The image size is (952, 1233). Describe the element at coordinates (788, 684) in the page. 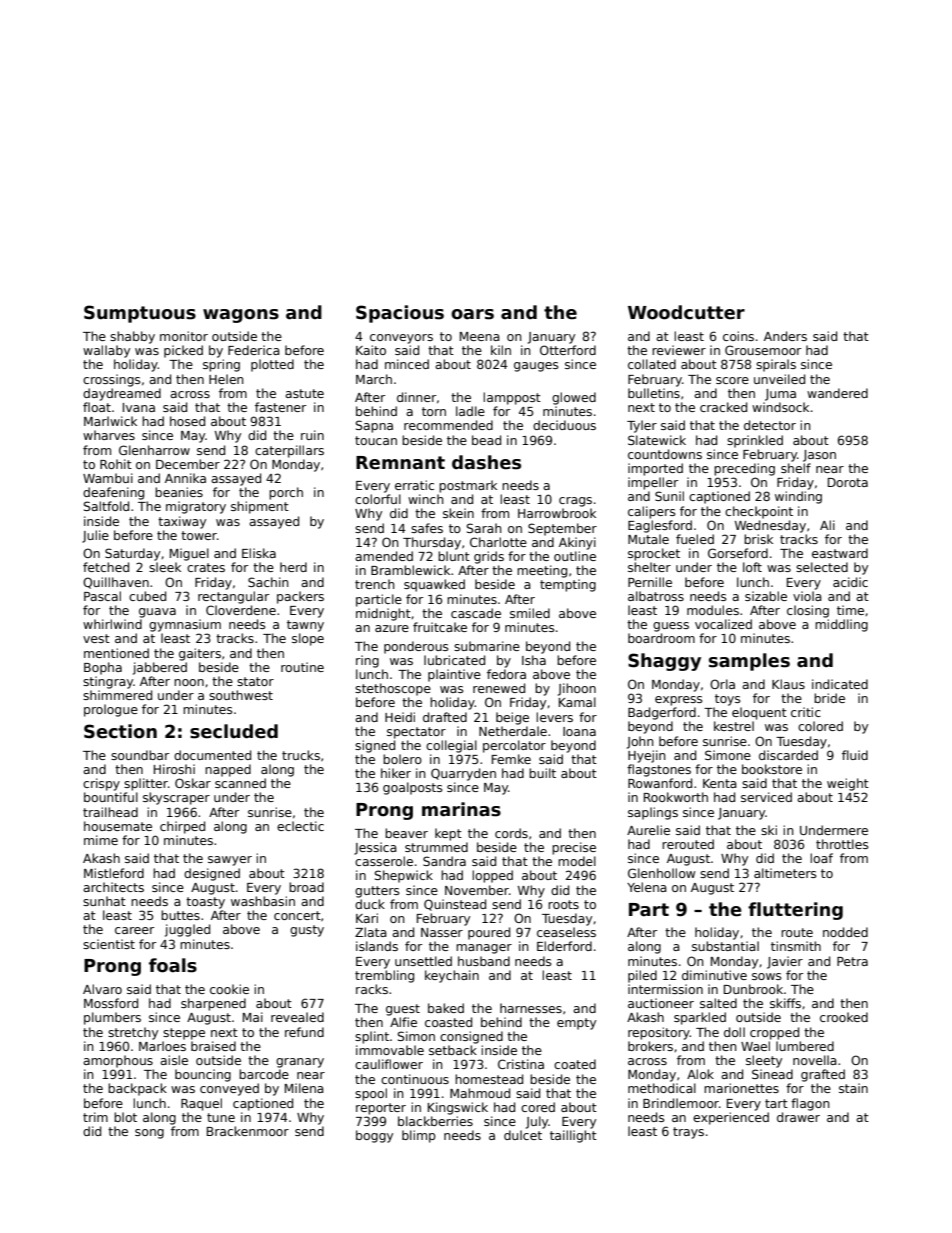

I see `Klaus` at that location.
